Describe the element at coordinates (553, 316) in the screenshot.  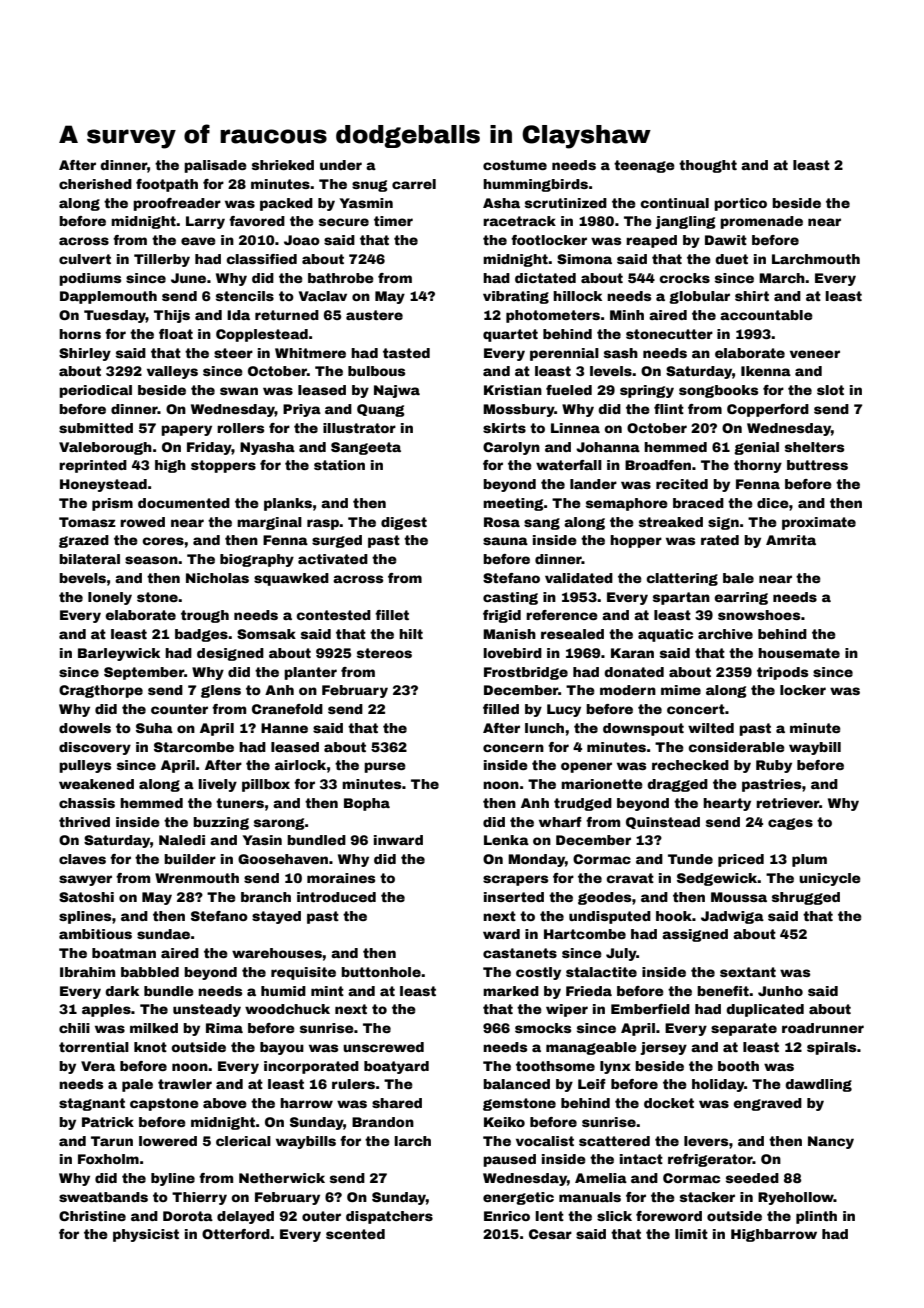
I see `photometers` at that location.
